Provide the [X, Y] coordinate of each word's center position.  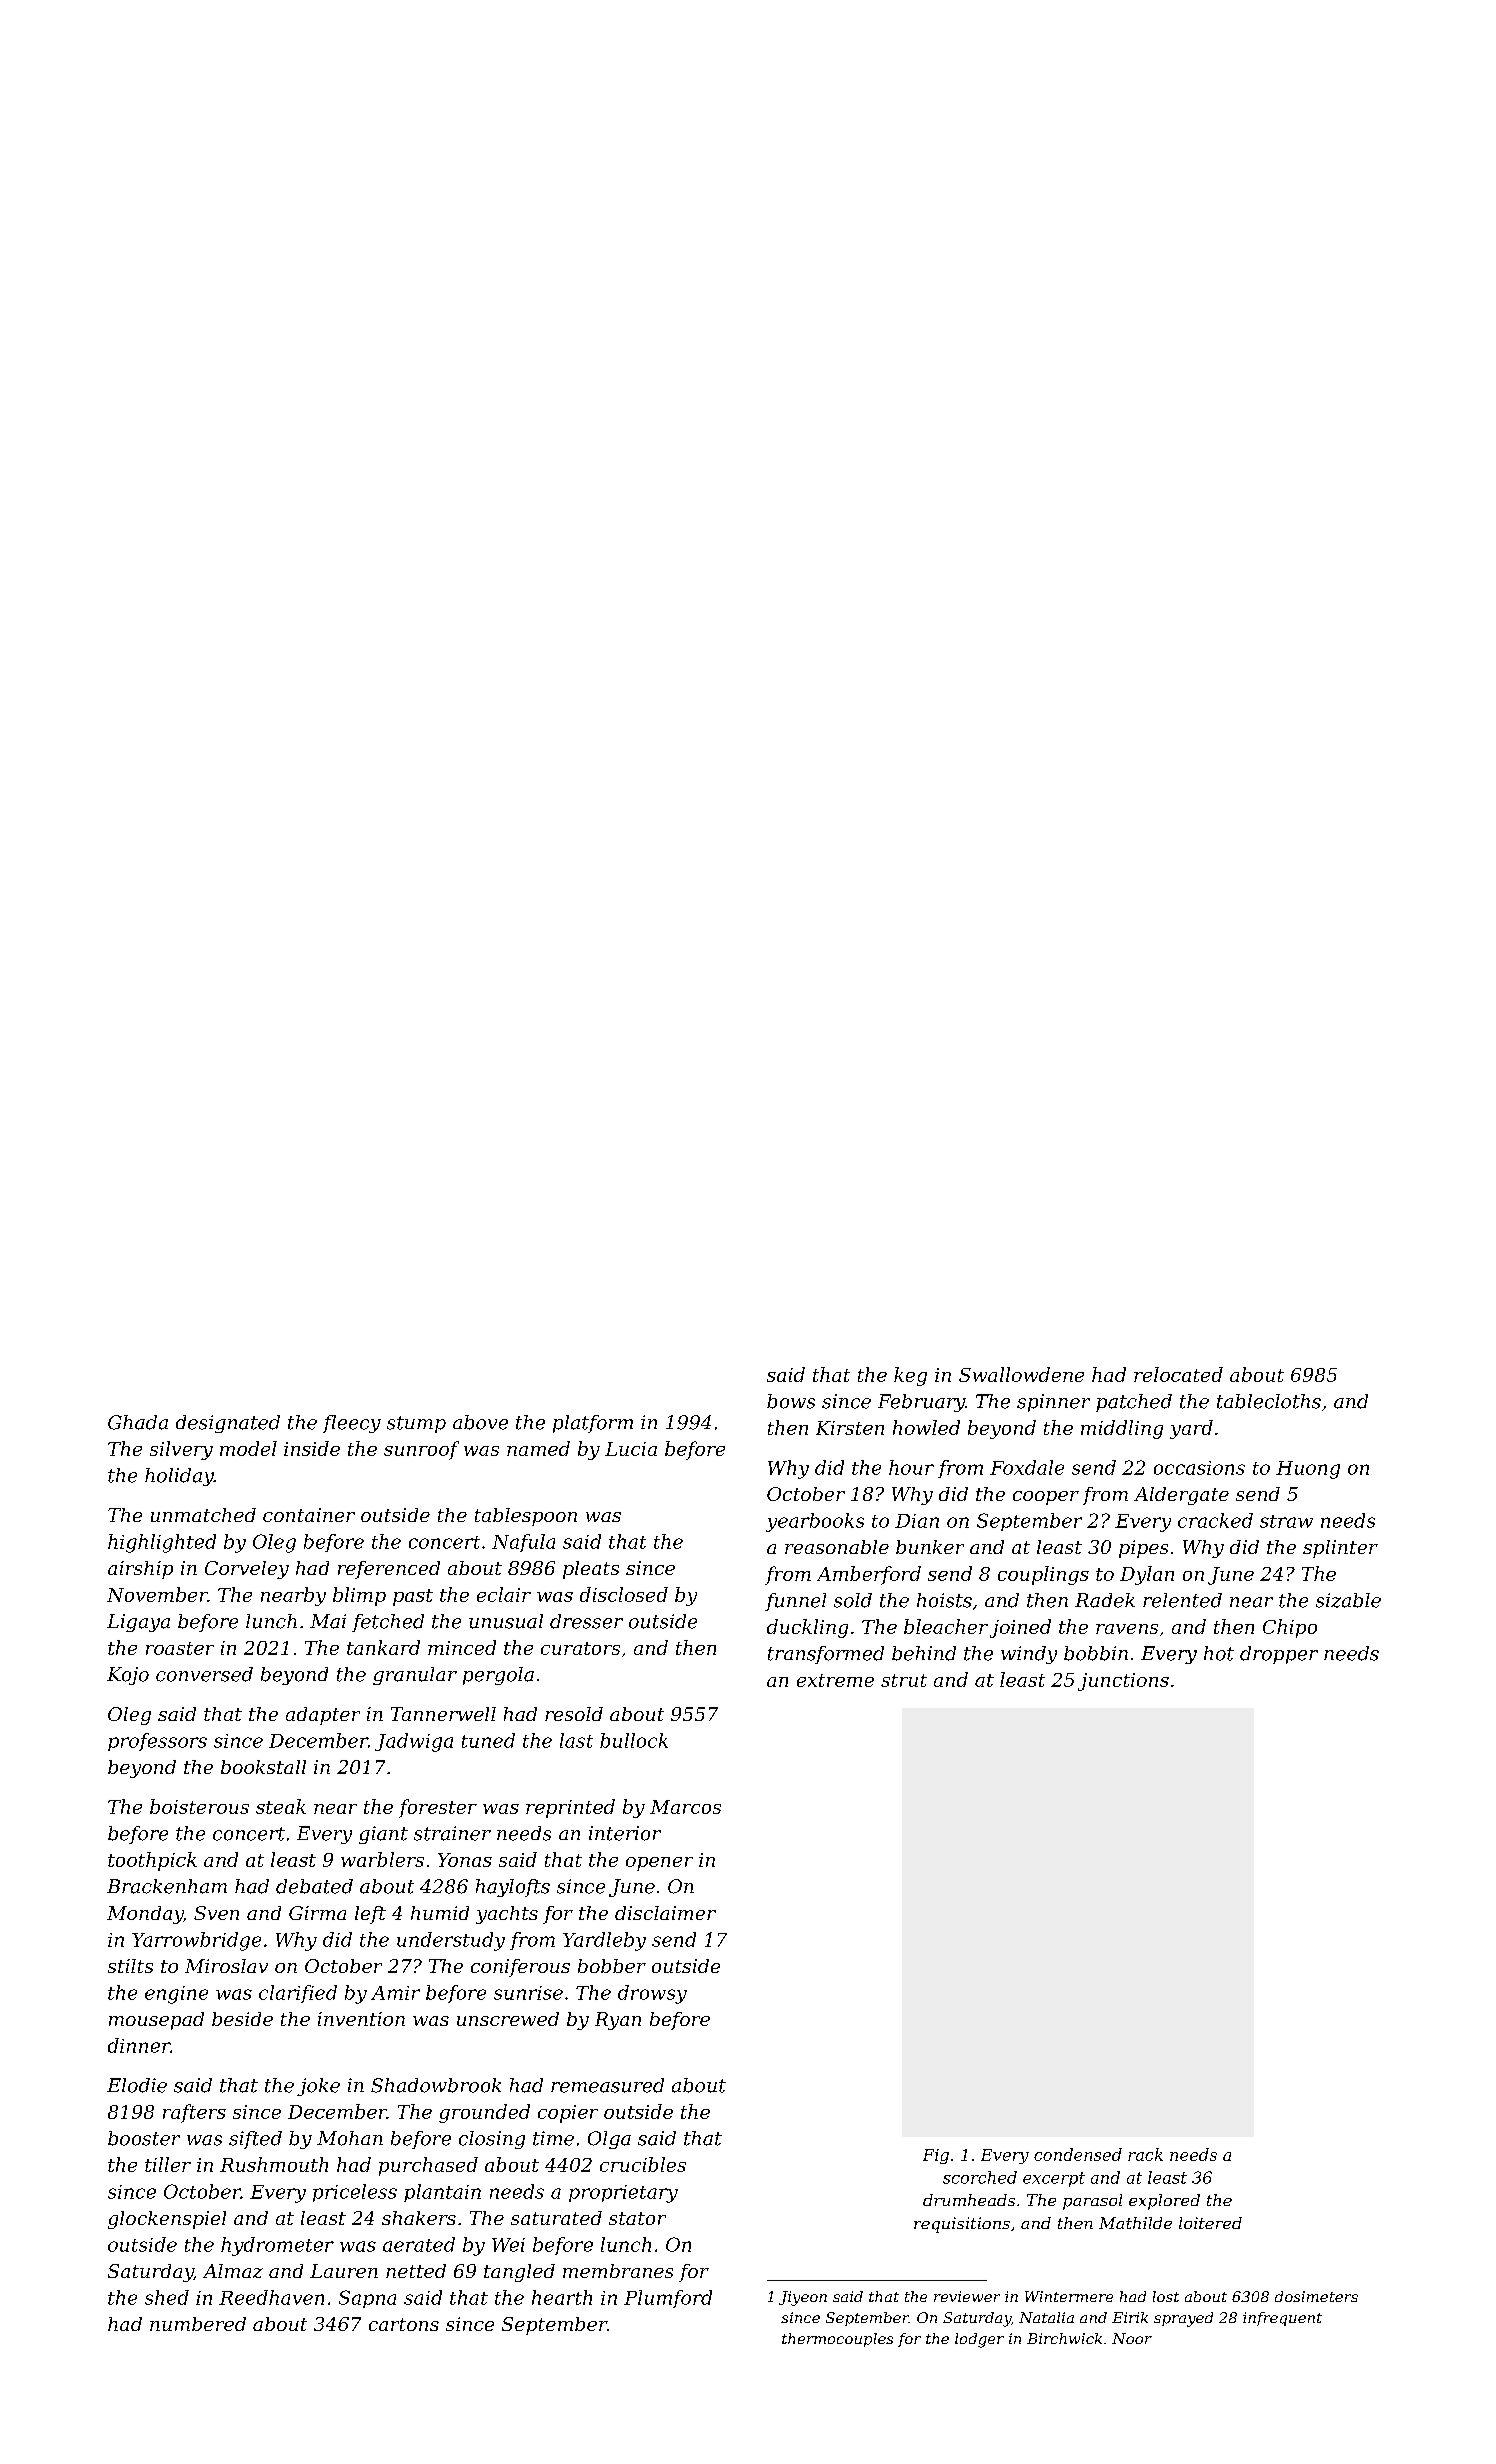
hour [911, 1467]
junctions [1123, 1682]
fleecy [352, 1424]
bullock [634, 1740]
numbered [198, 2324]
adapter [323, 1716]
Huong [1308, 1470]
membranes [618, 2271]
